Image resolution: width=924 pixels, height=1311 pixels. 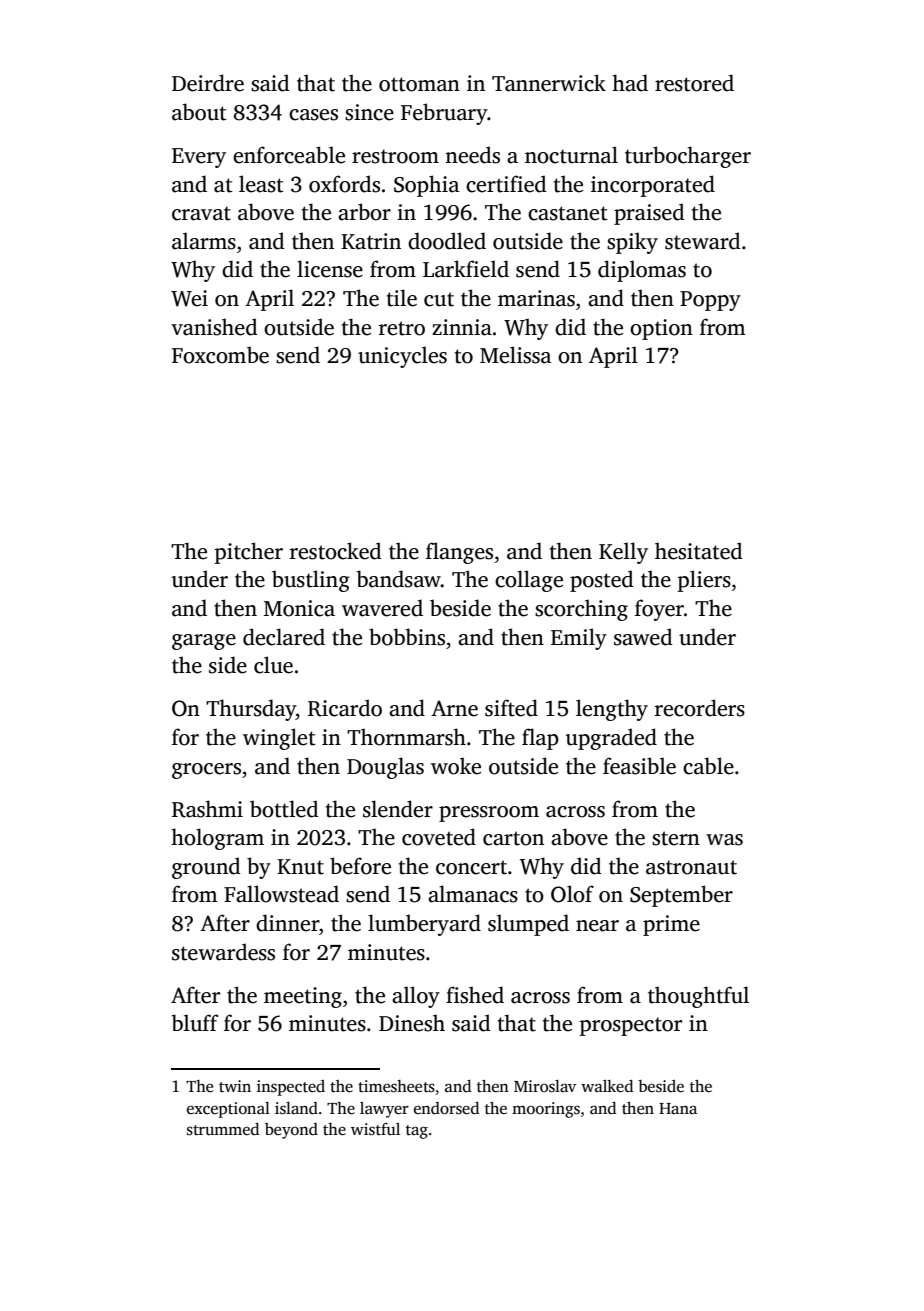 What do you see at coordinates (516, 355) in the page?
I see `Melissa` at bounding box center [516, 355].
